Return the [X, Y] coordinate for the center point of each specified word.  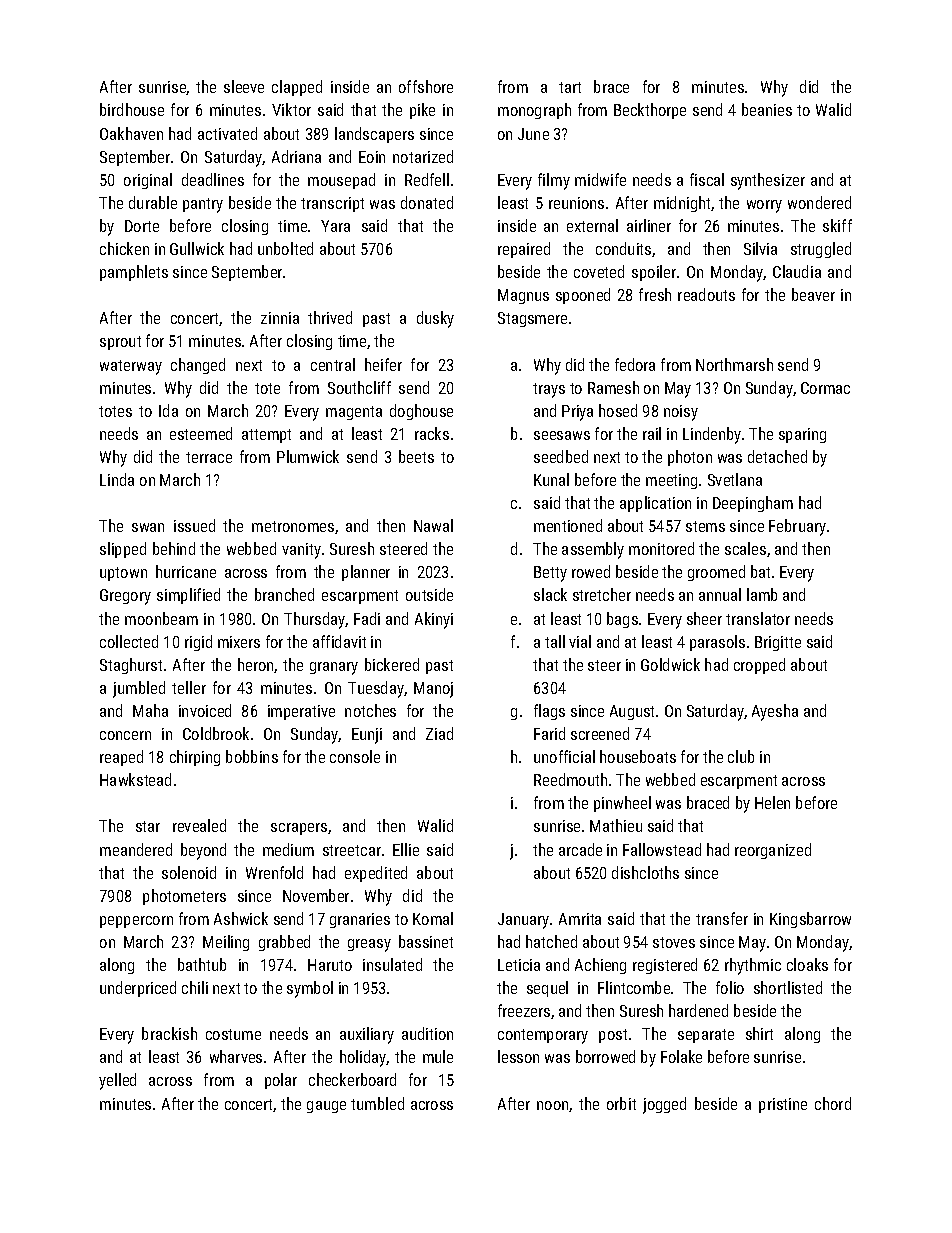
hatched [551, 941]
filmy [554, 181]
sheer [704, 618]
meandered [136, 849]
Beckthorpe [650, 111]
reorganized [773, 851]
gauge [326, 1107]
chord [833, 1103]
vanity [301, 551]
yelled [117, 1081]
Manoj [433, 690]
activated [227, 133]
